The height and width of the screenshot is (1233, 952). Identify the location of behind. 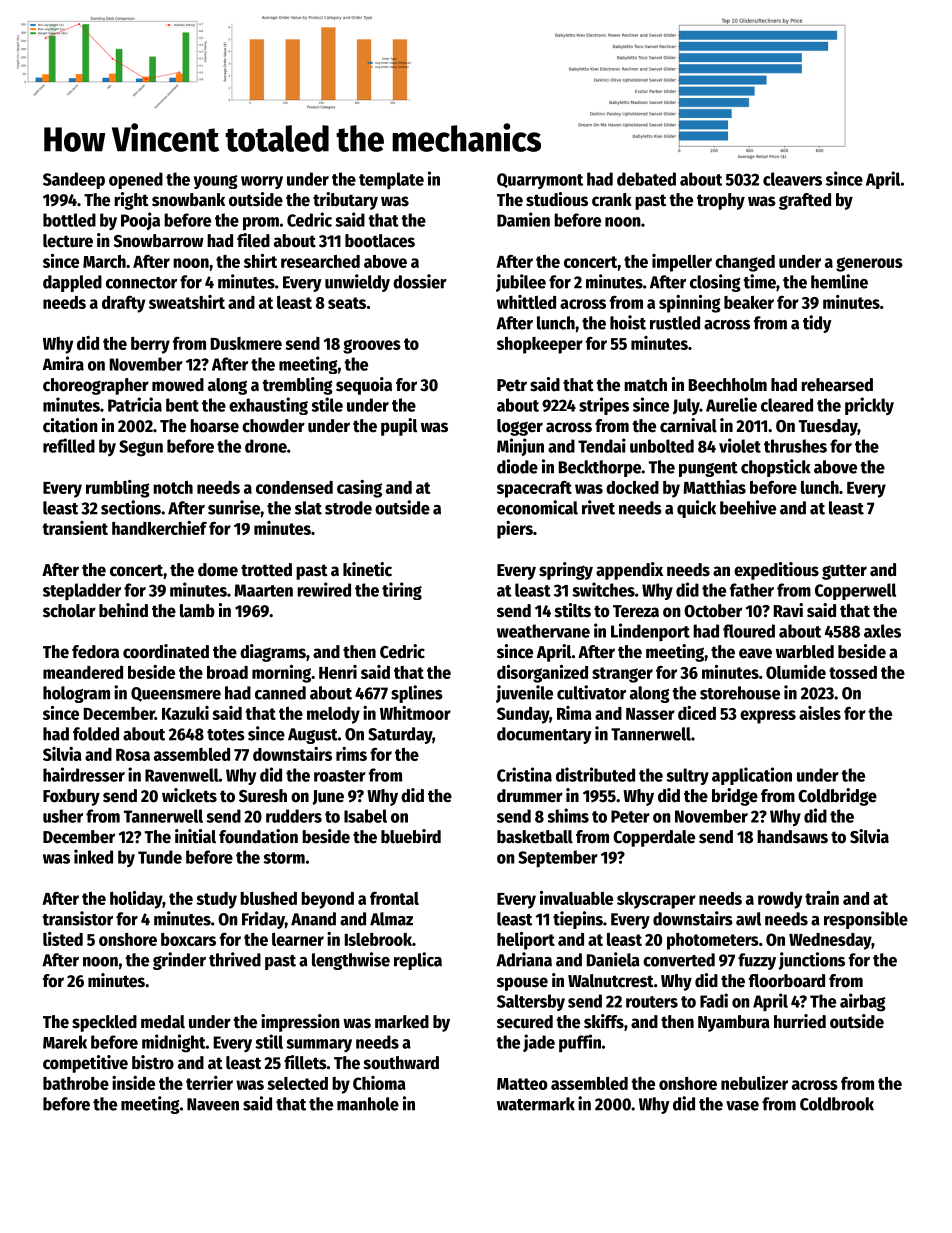
(123, 610).
